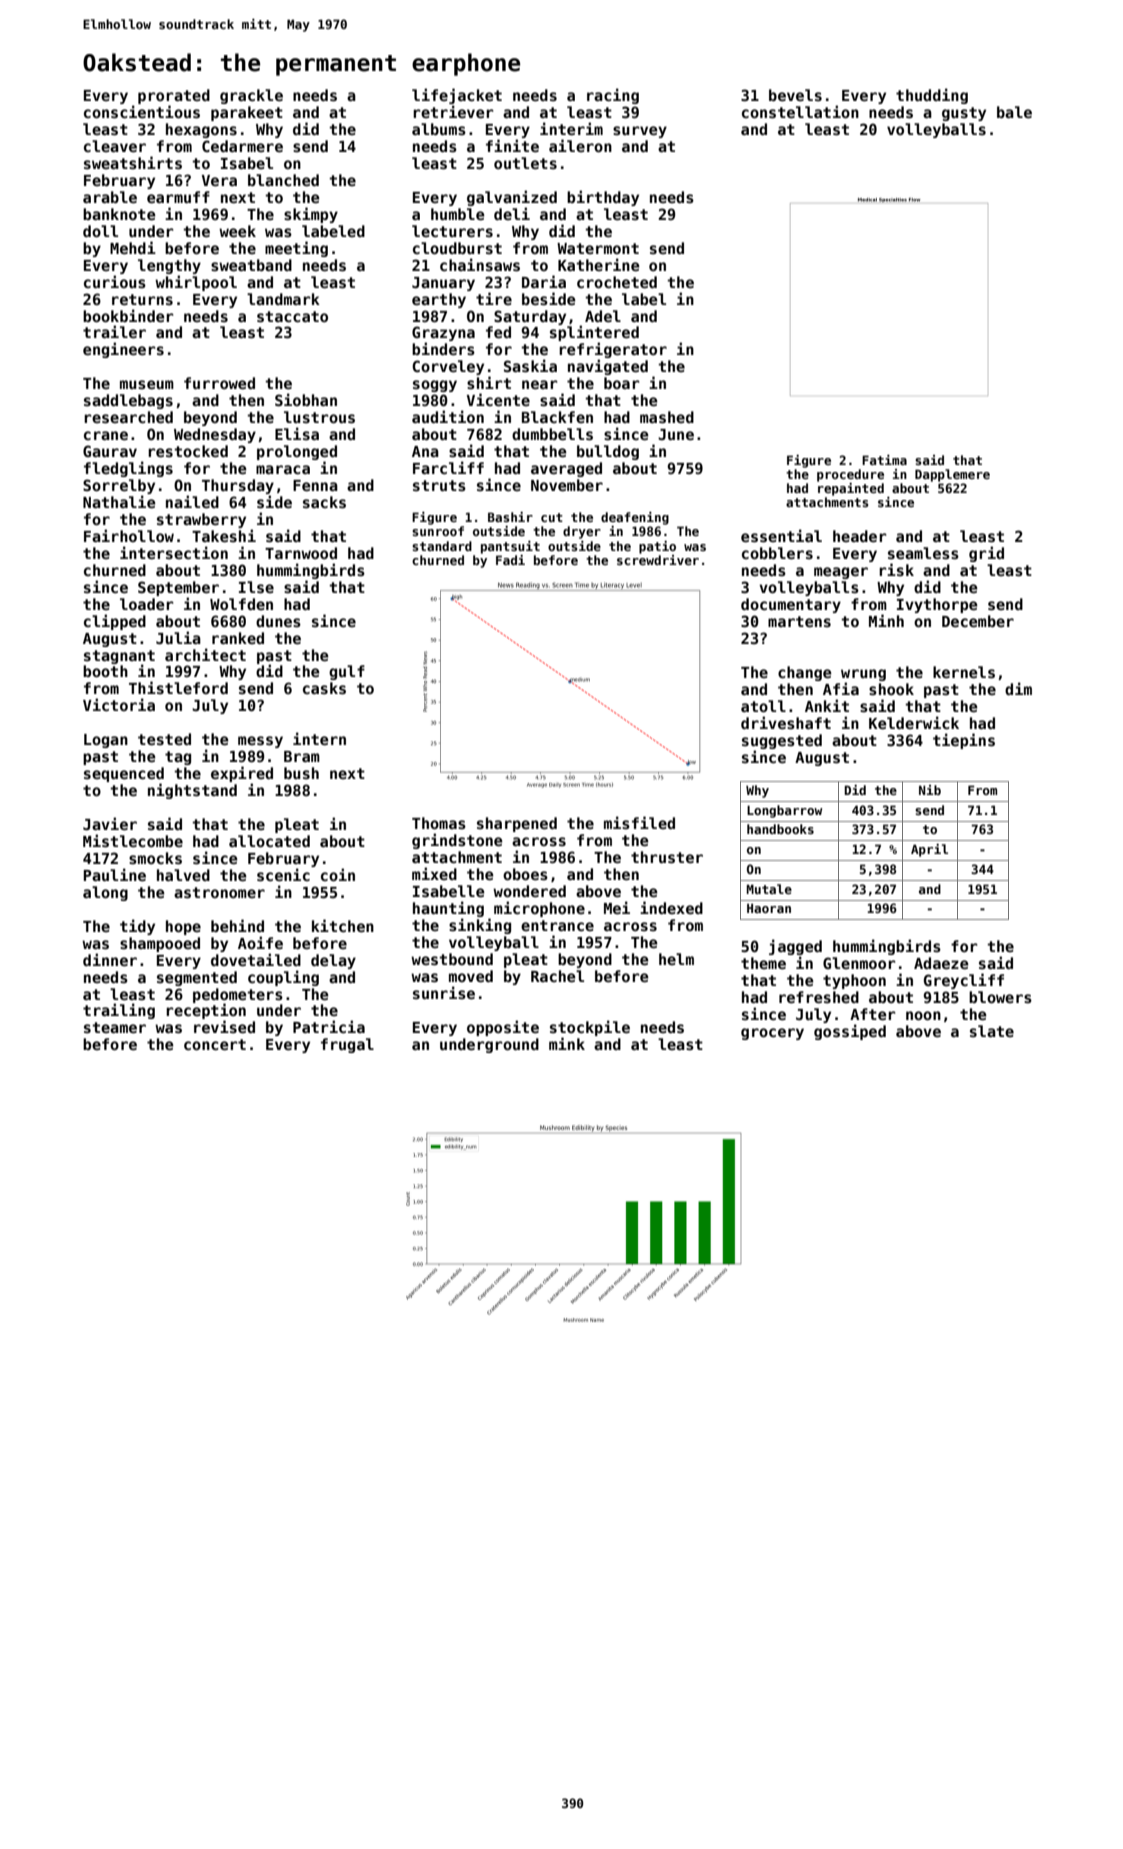 The width and height of the screenshot is (1123, 1849). I want to click on conscientious, so click(142, 111).
